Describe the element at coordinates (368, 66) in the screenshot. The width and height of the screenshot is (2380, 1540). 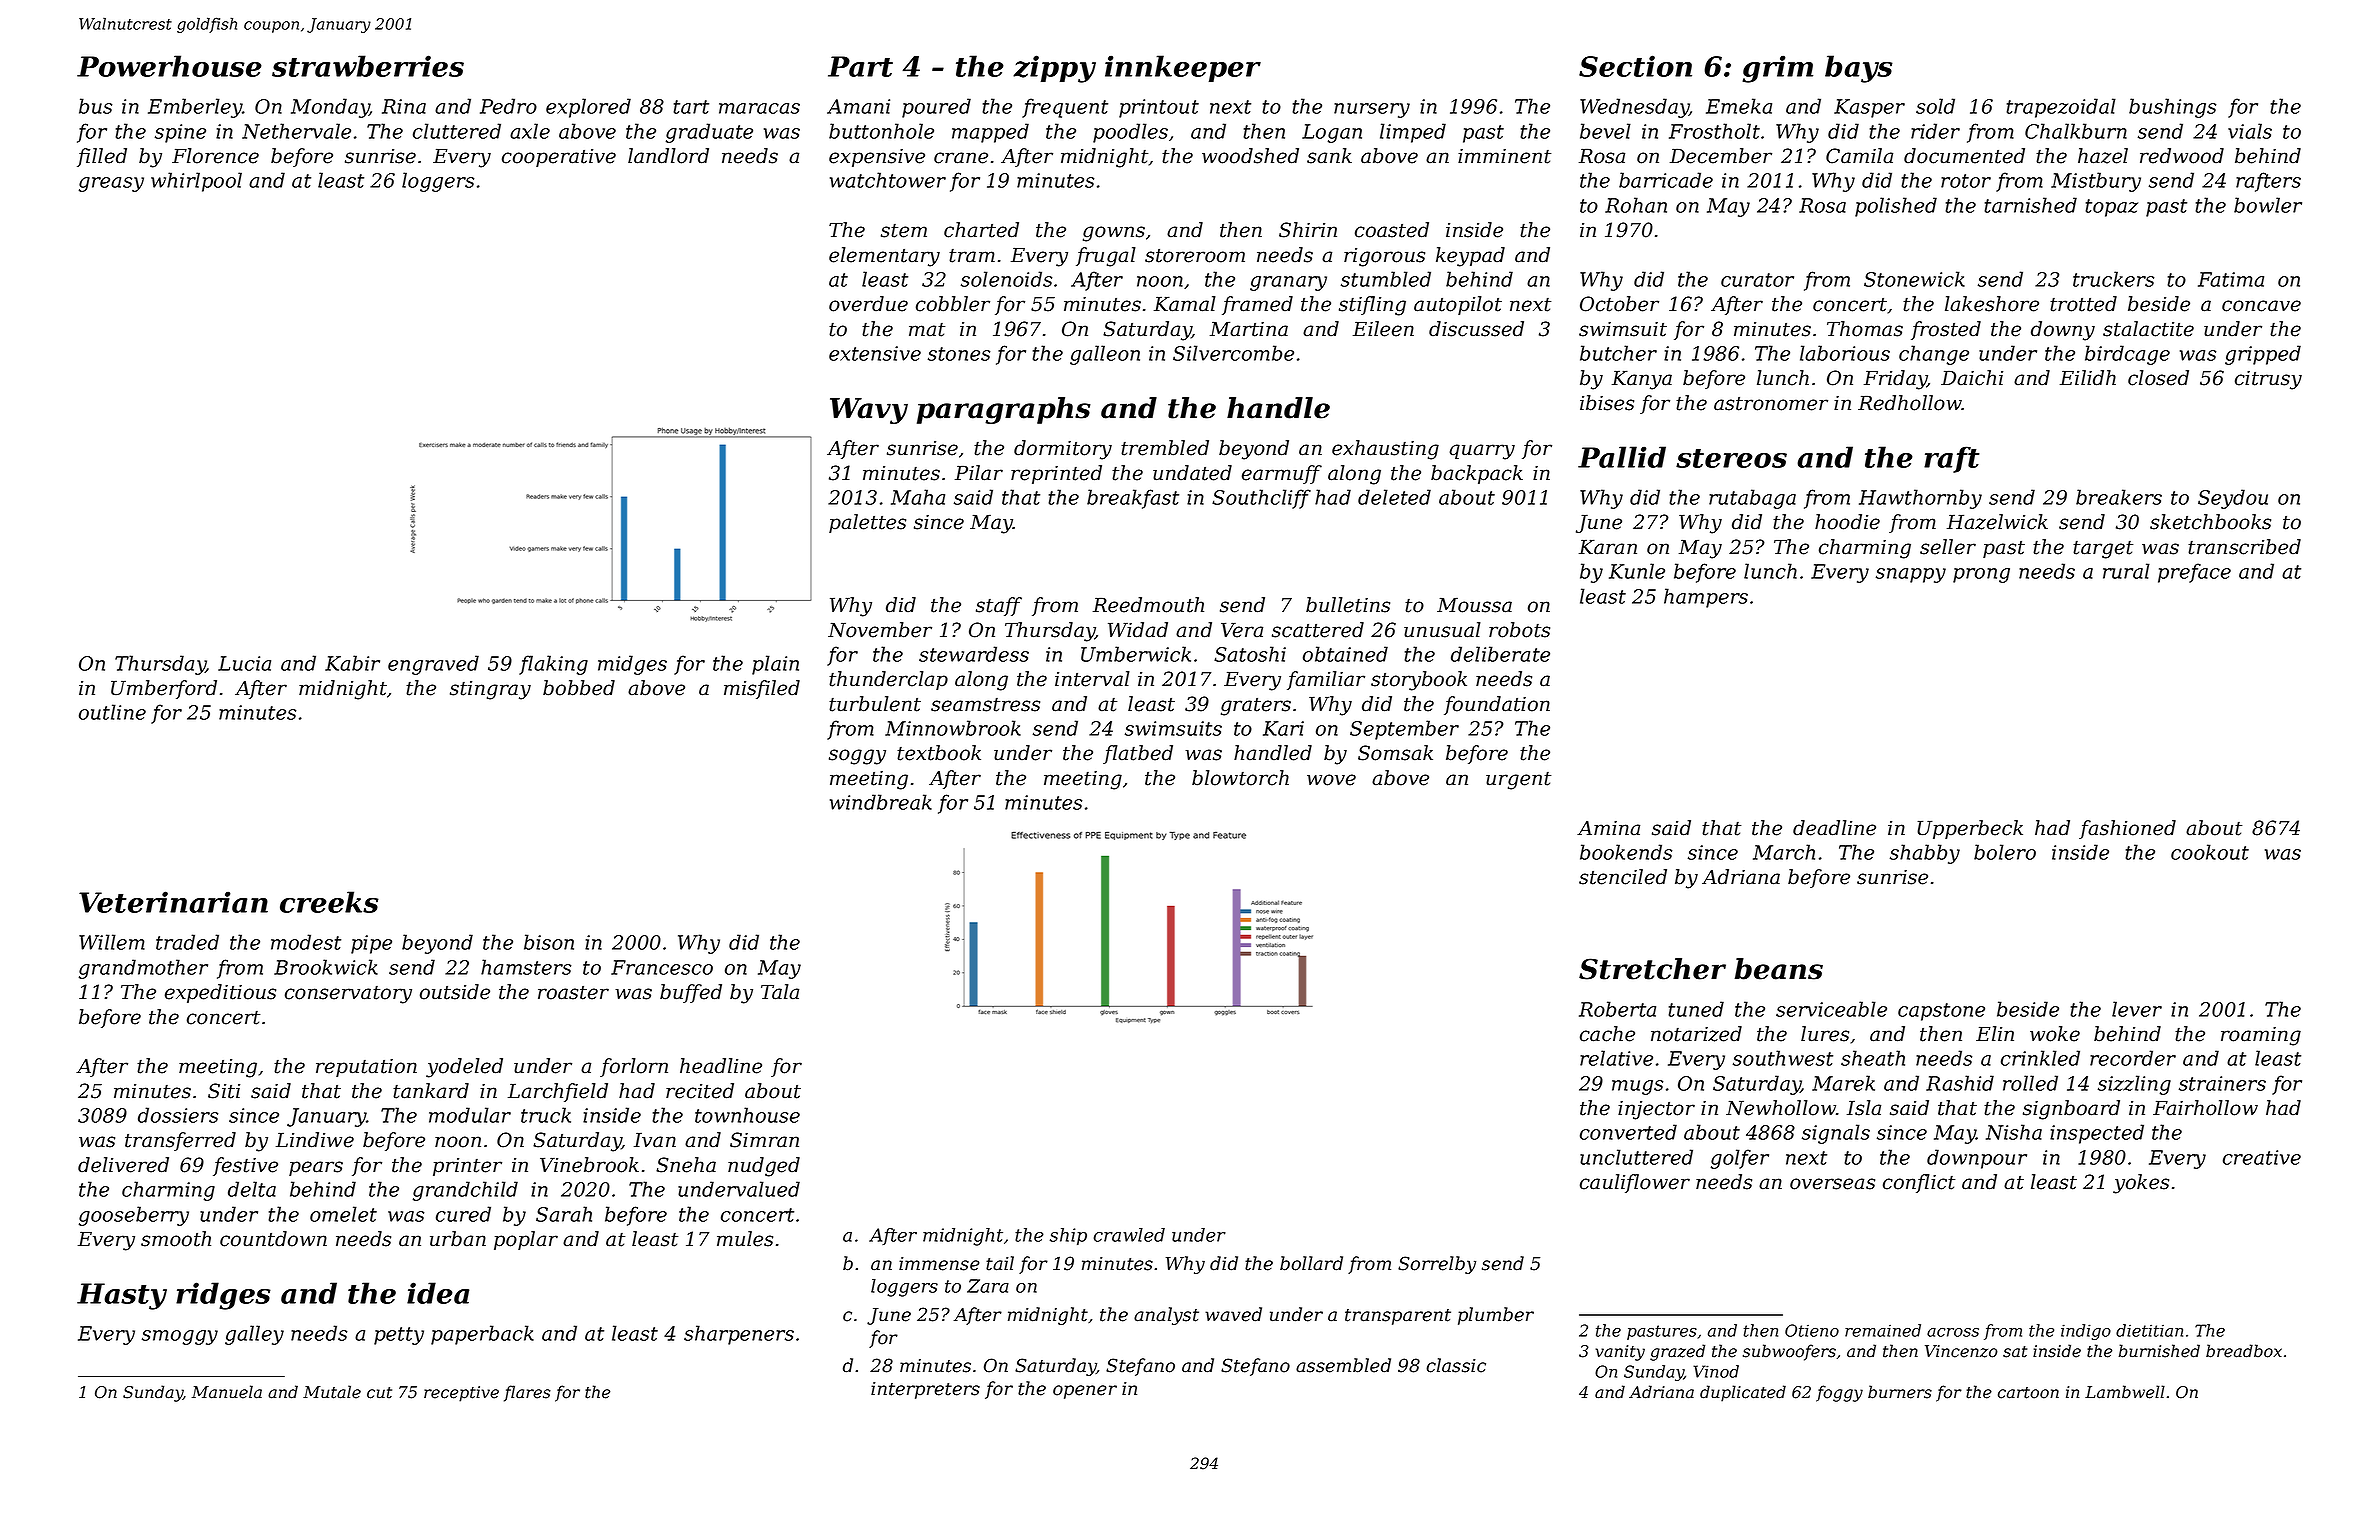
I see `strawberries` at that location.
